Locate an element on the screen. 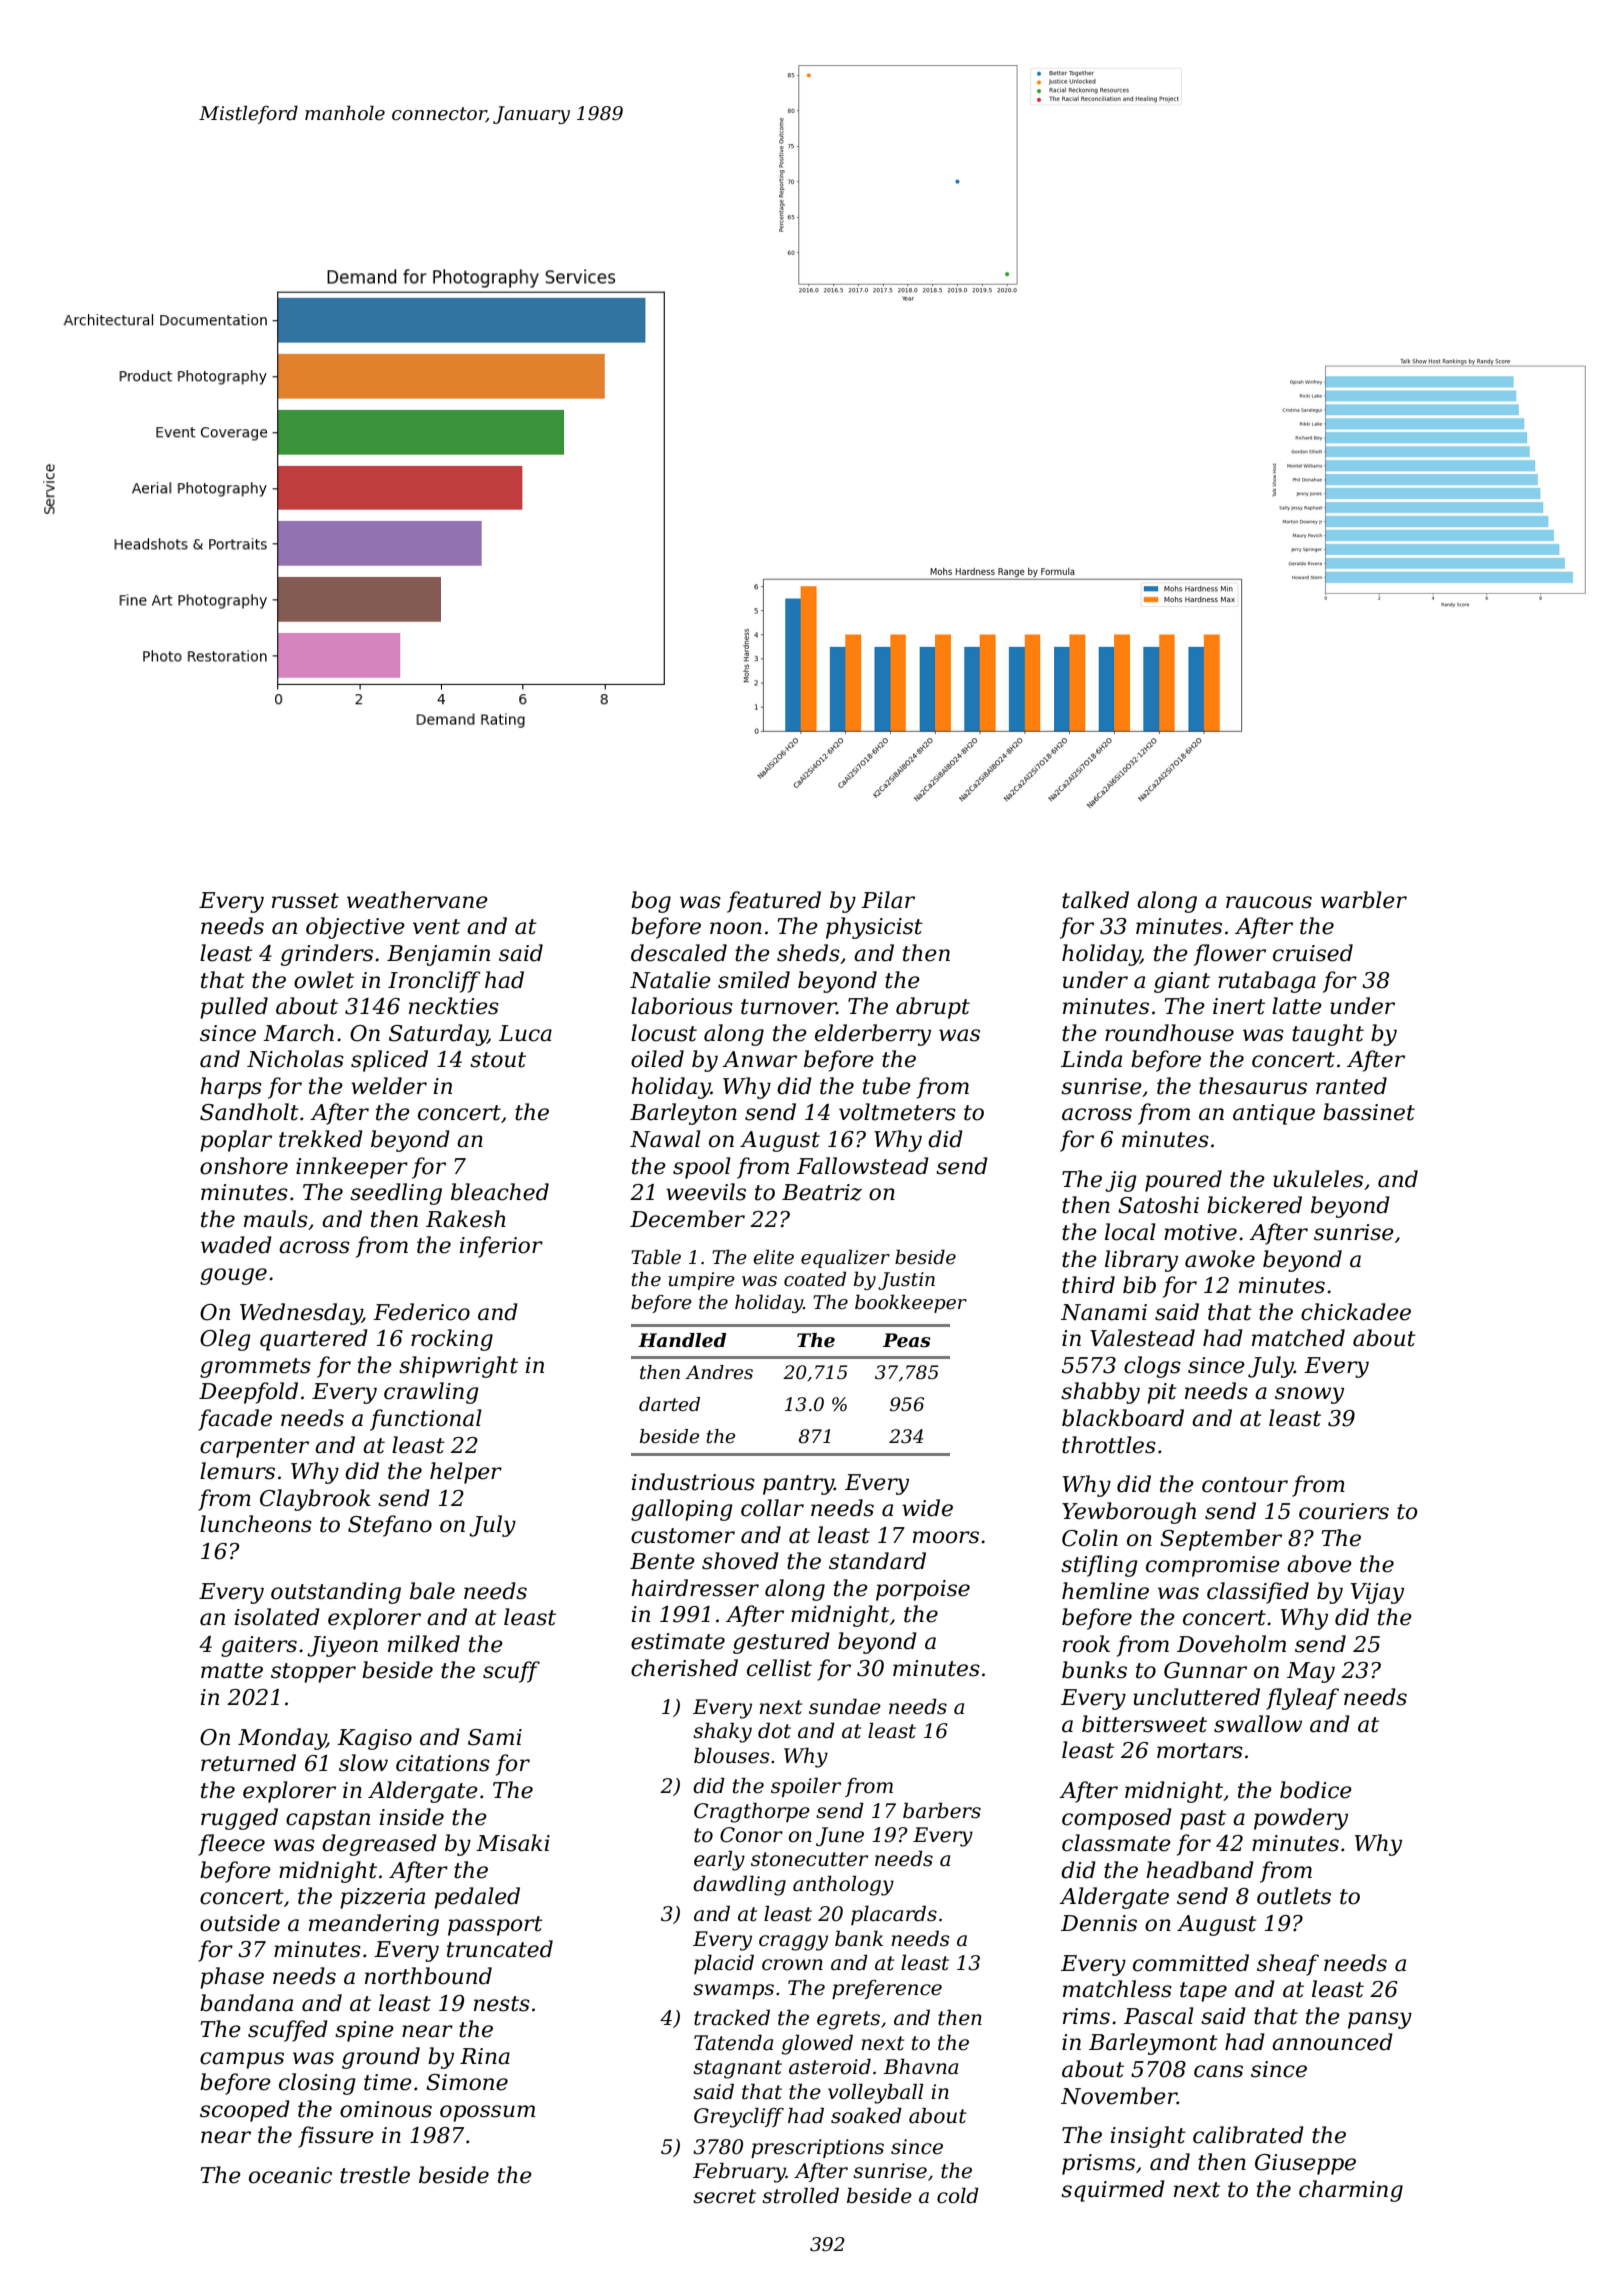  Nawal is located at coordinates (665, 1139).
